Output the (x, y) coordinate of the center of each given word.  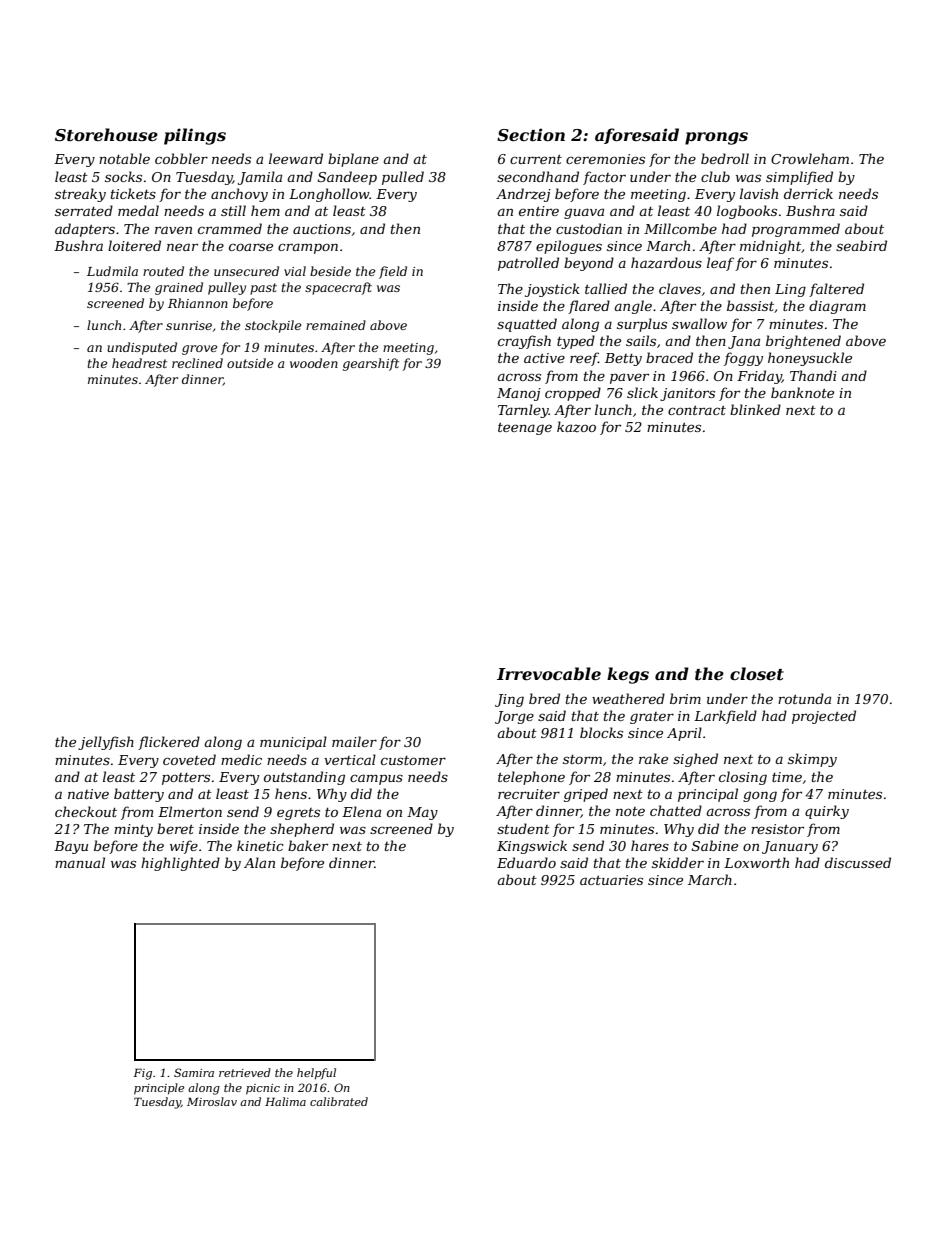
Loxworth (756, 862)
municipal (293, 743)
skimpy (812, 760)
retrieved (245, 1072)
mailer (354, 741)
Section (531, 134)
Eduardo (526, 862)
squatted (527, 325)
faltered (836, 290)
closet (757, 673)
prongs (716, 138)
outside (250, 363)
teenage (525, 429)
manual (80, 862)
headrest (139, 363)
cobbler (181, 158)
